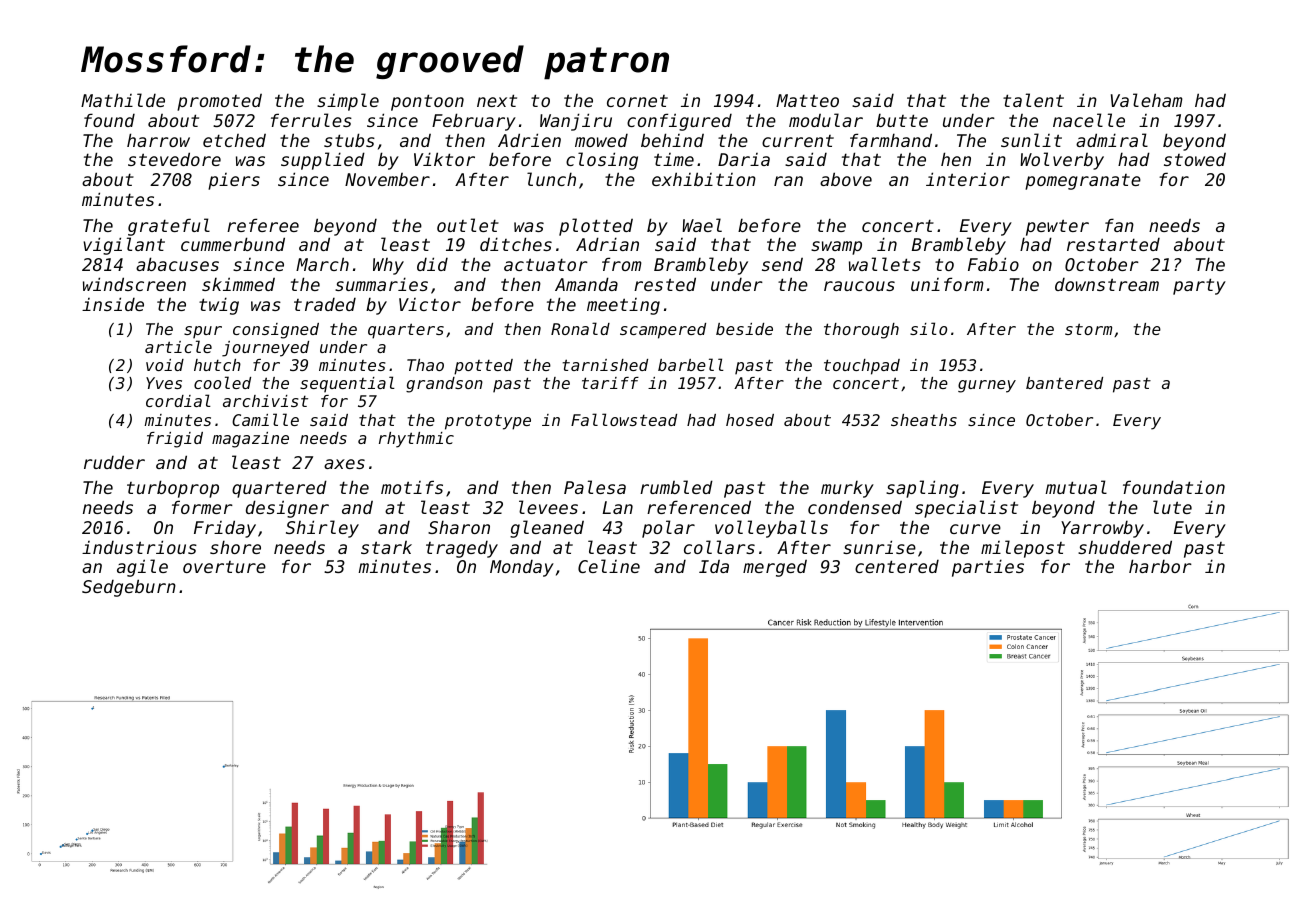 Image resolution: width=1308 pixels, height=924 pixels. I want to click on Amanda, so click(586, 284).
